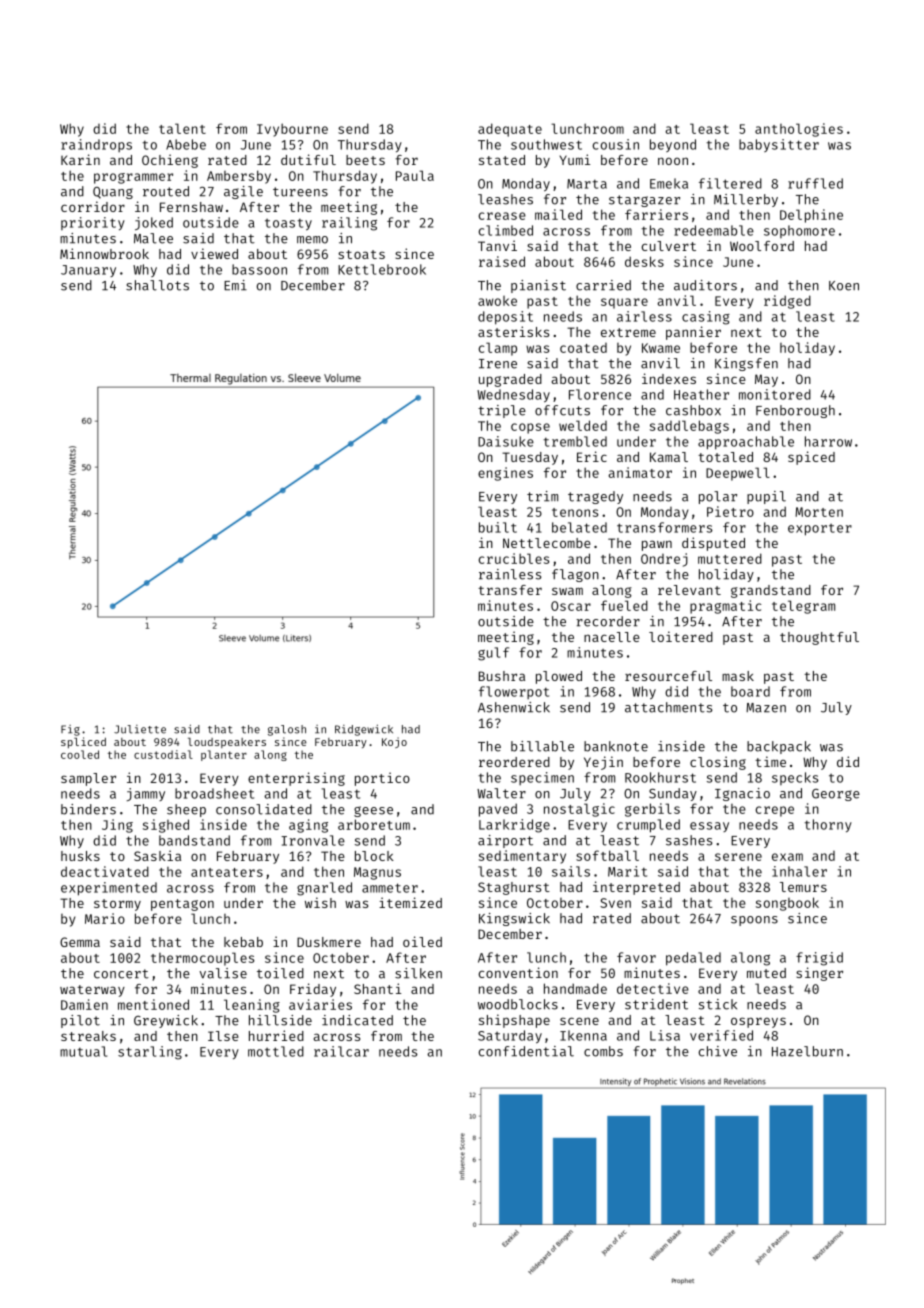 This page has height=1308, width=924. What do you see at coordinates (742, 794) in the page?
I see `Ignacio` at bounding box center [742, 794].
